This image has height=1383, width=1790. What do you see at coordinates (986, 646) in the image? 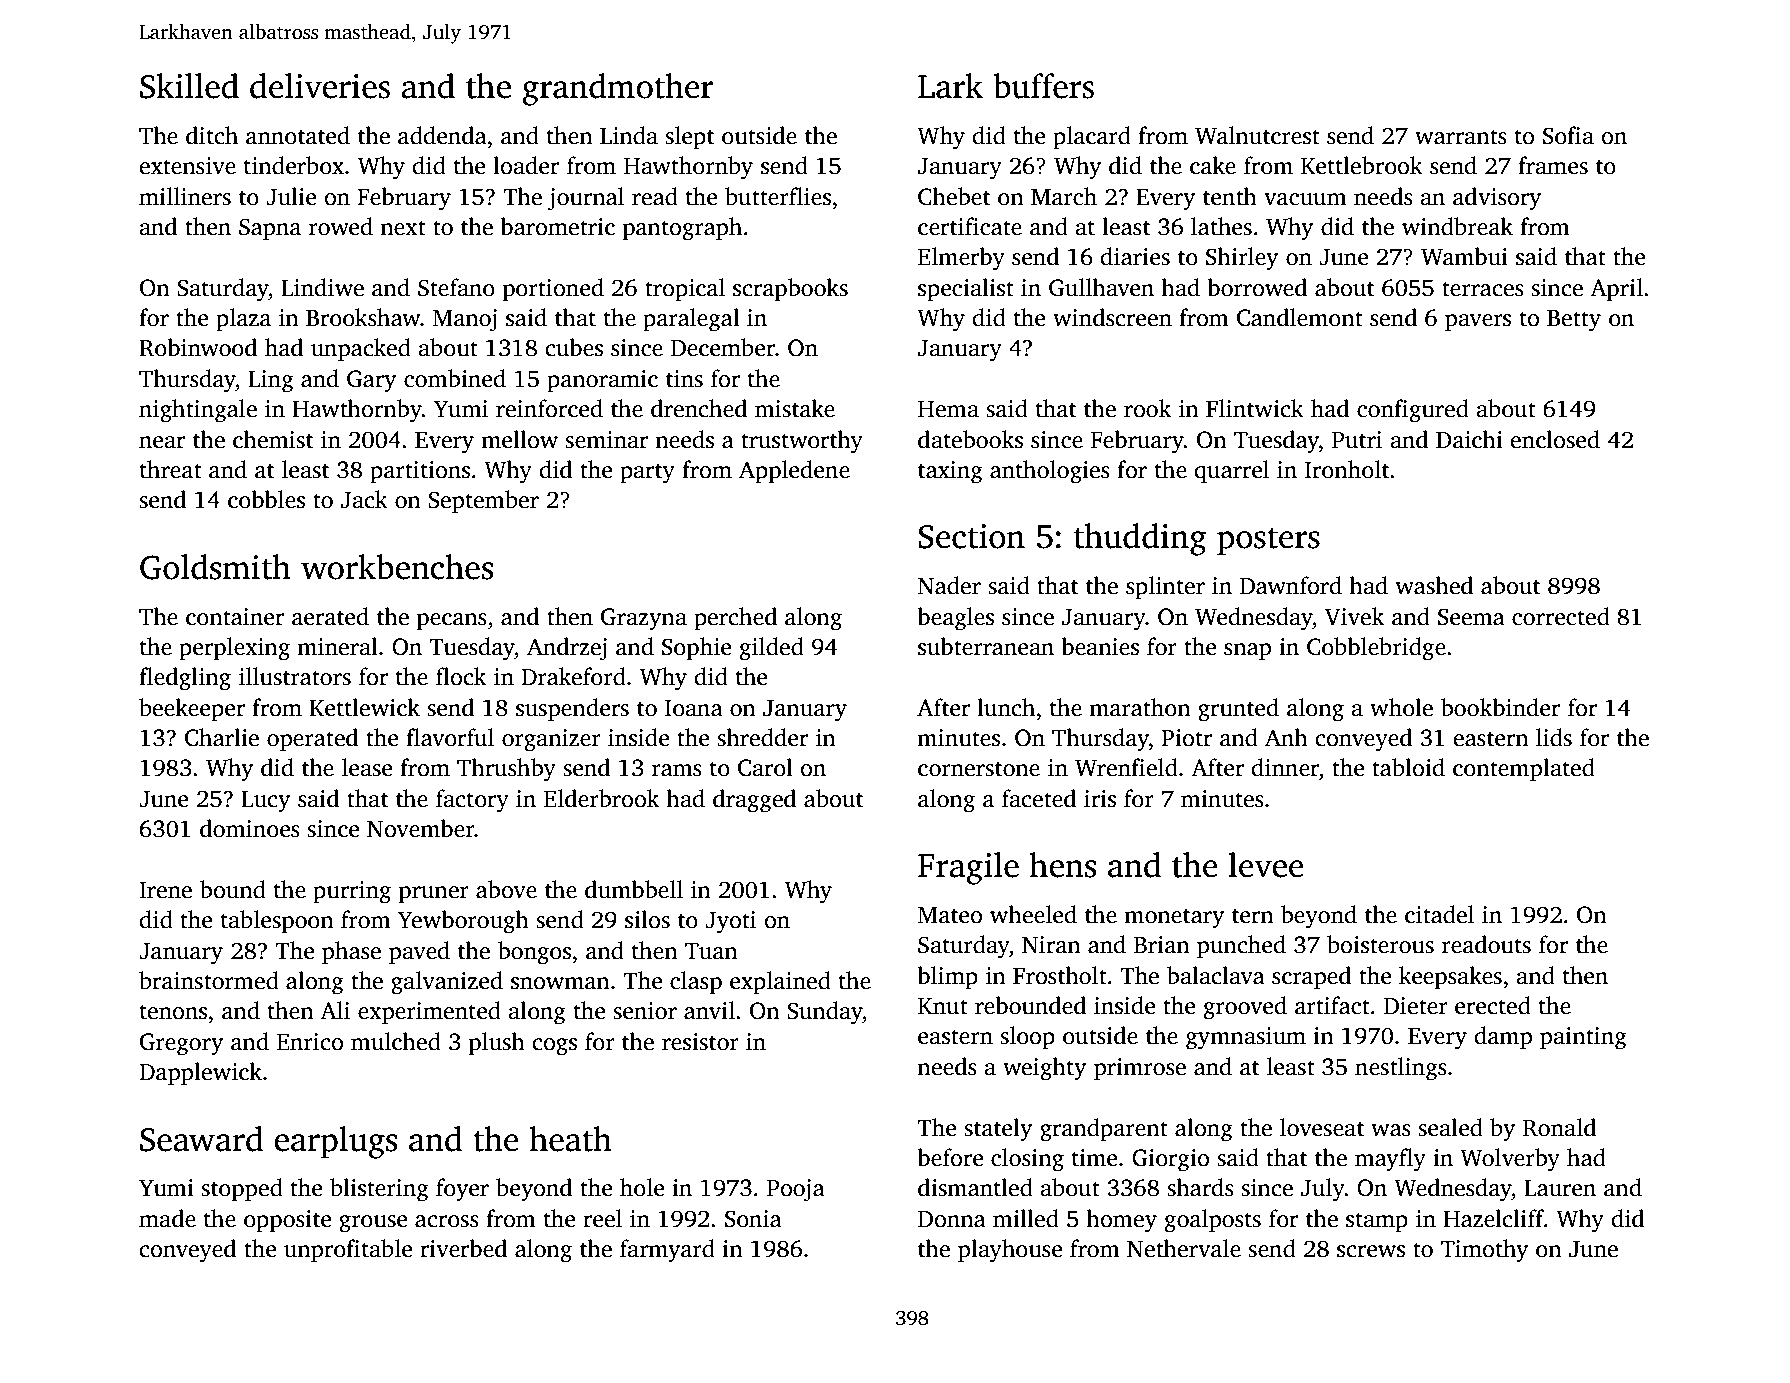
I see `subterranean` at bounding box center [986, 646].
